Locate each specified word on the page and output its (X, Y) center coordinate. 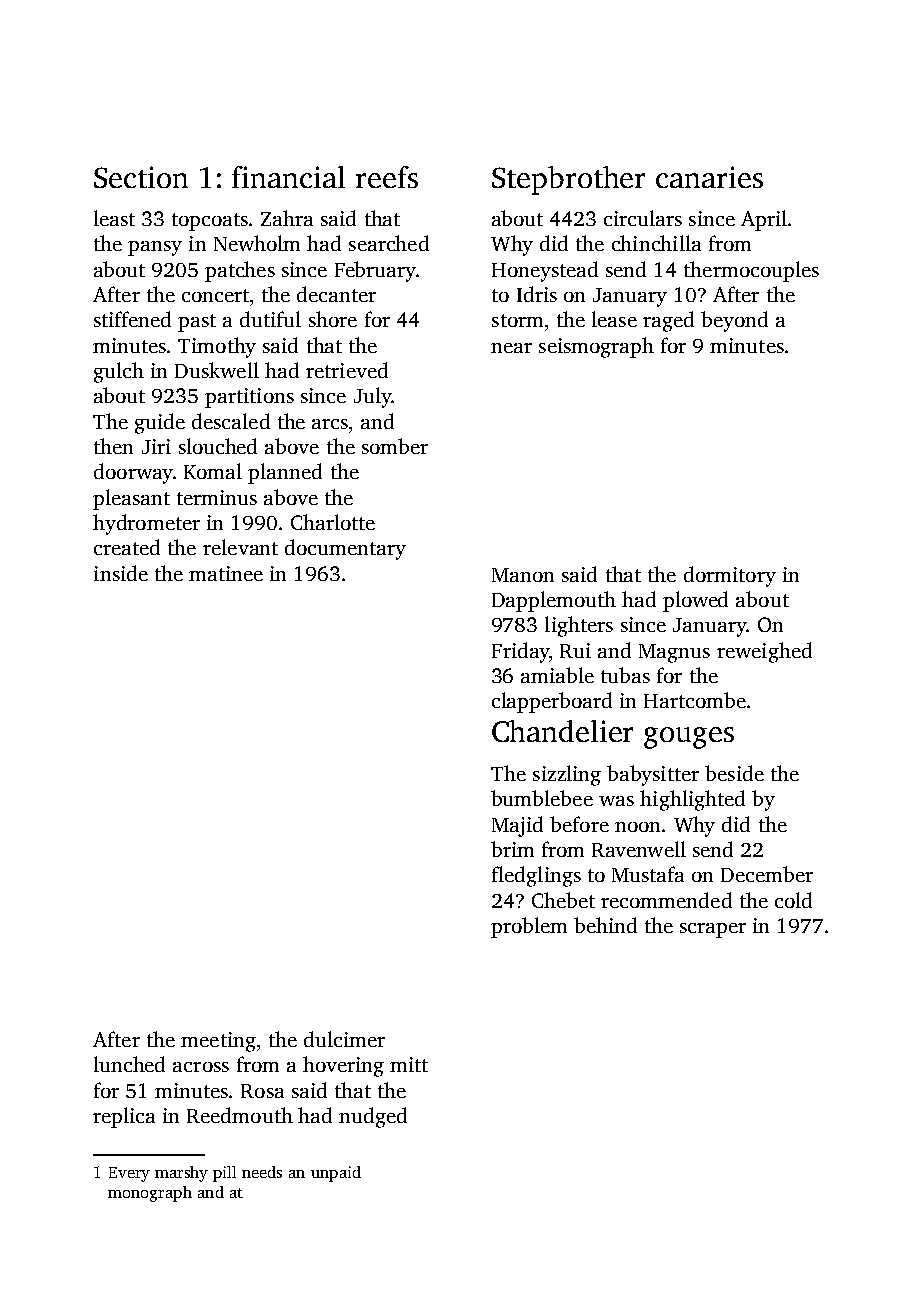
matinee (226, 573)
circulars (643, 218)
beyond (734, 321)
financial (288, 177)
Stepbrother (568, 180)
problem (529, 927)
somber (395, 446)
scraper (713, 930)
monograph (150, 1194)
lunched (129, 1064)
